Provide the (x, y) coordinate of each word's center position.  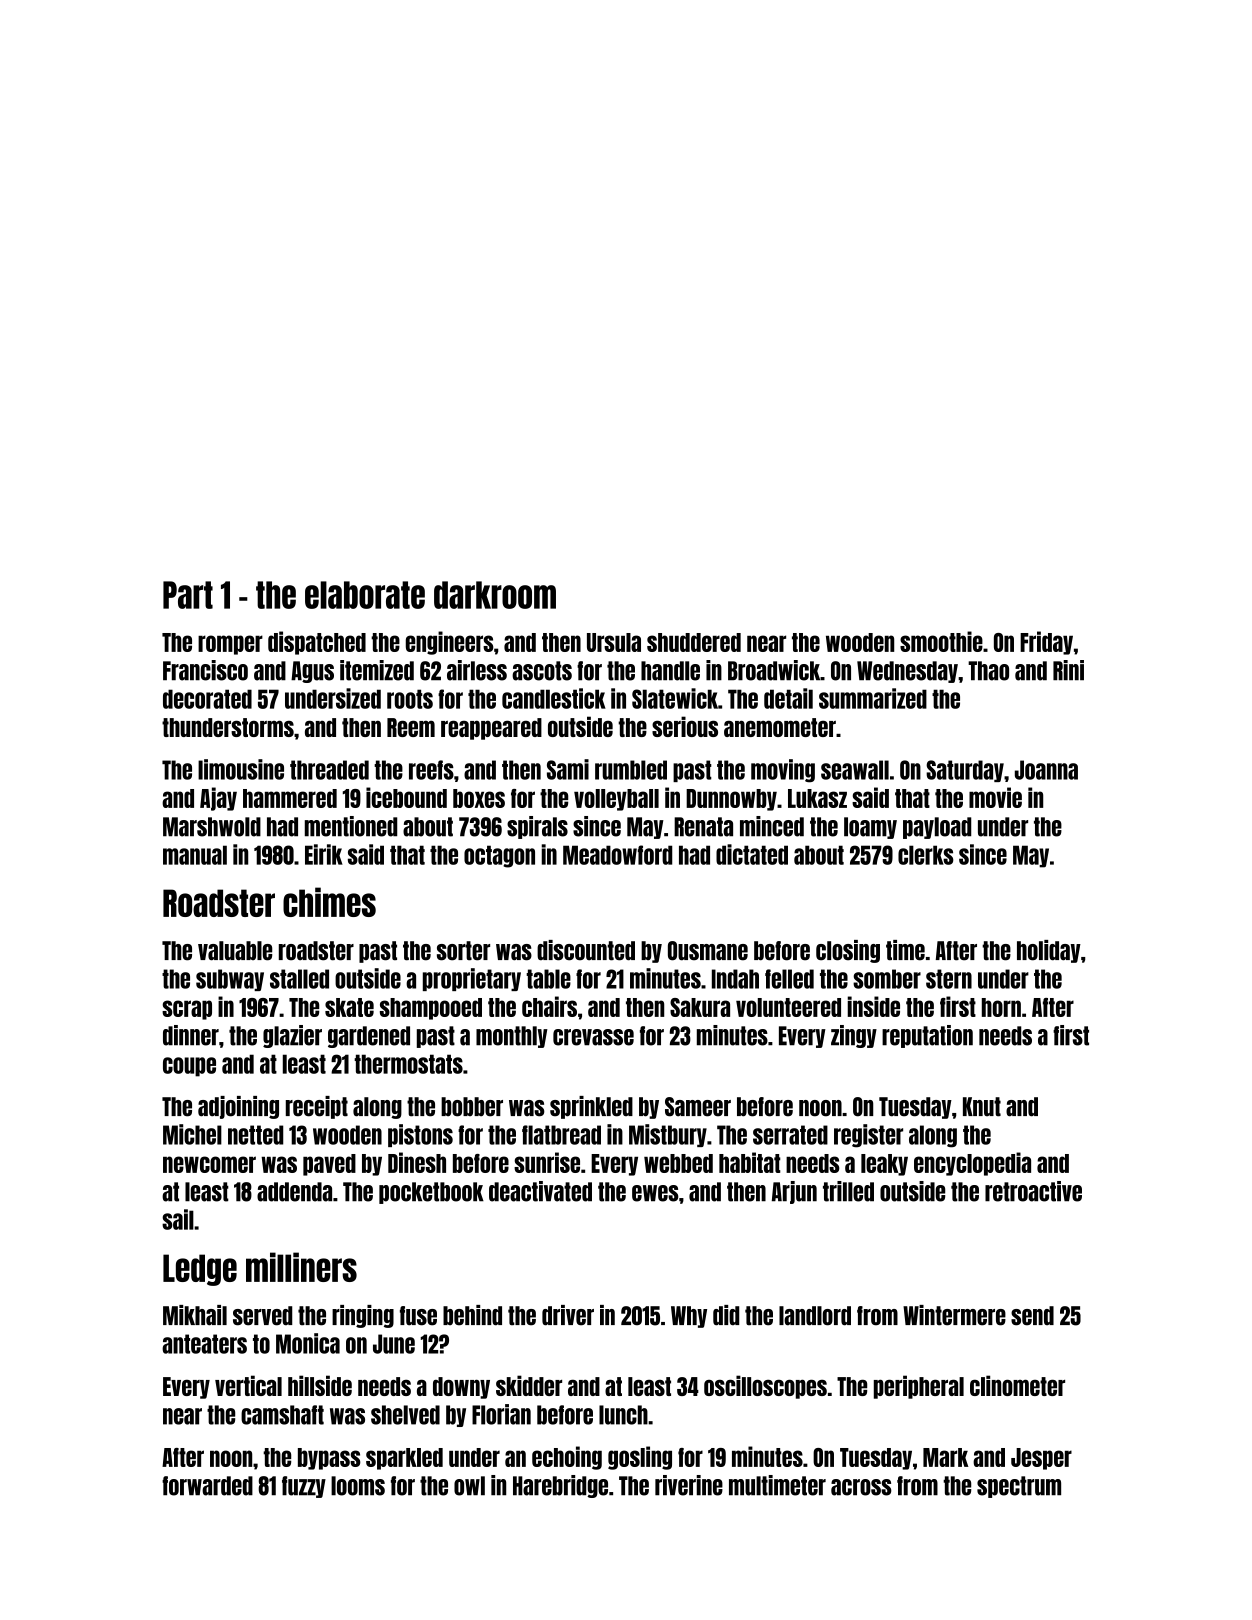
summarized (873, 698)
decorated (207, 699)
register (868, 1136)
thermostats (408, 1064)
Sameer (698, 1107)
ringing (363, 1316)
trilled (848, 1191)
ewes (655, 1193)
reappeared (491, 729)
